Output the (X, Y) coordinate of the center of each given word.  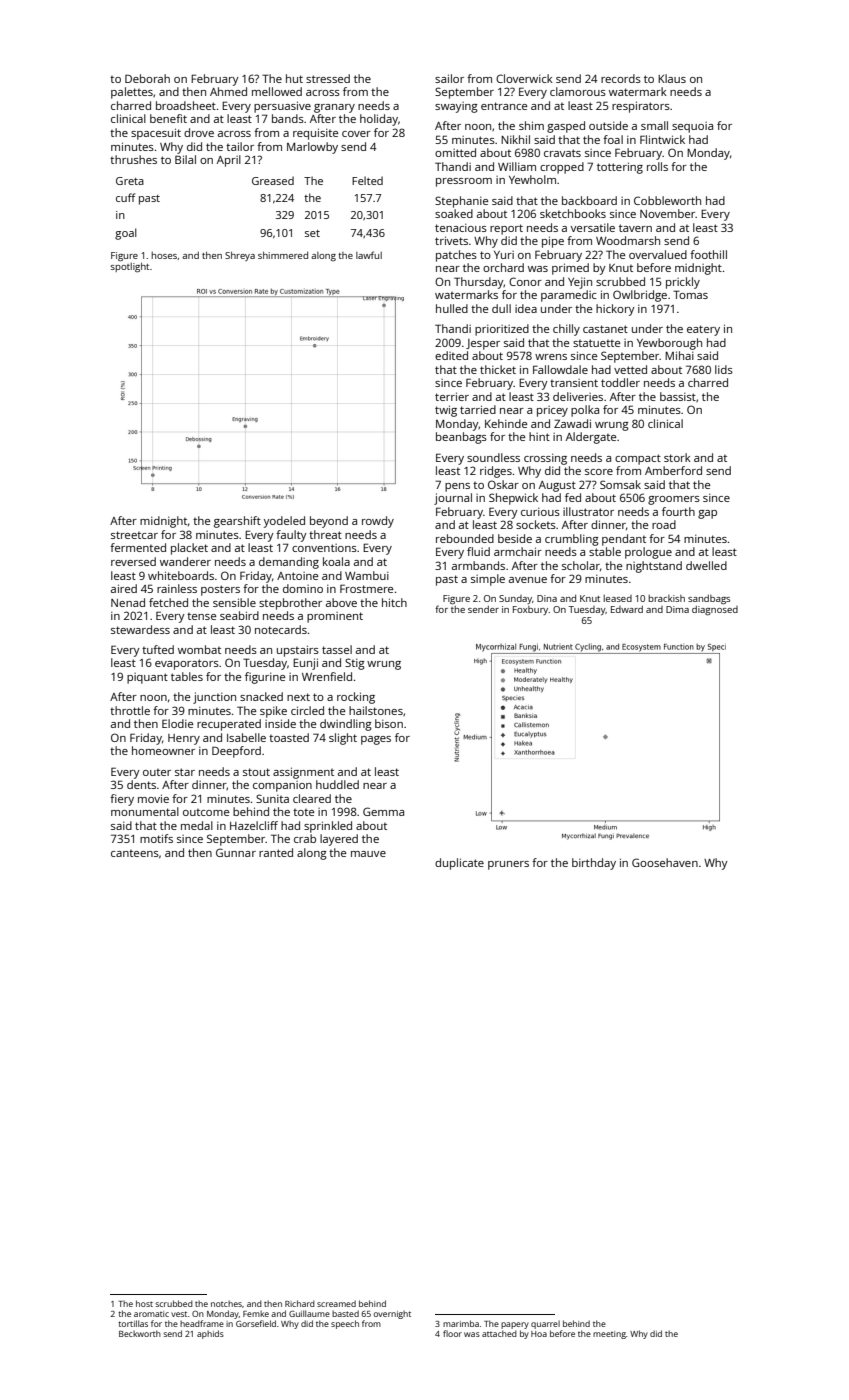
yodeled (284, 522)
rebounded (465, 538)
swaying (456, 107)
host (144, 1303)
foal (613, 139)
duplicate (459, 864)
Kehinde (506, 423)
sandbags (709, 599)
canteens (135, 853)
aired (124, 588)
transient (574, 383)
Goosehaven (665, 862)
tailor (240, 146)
